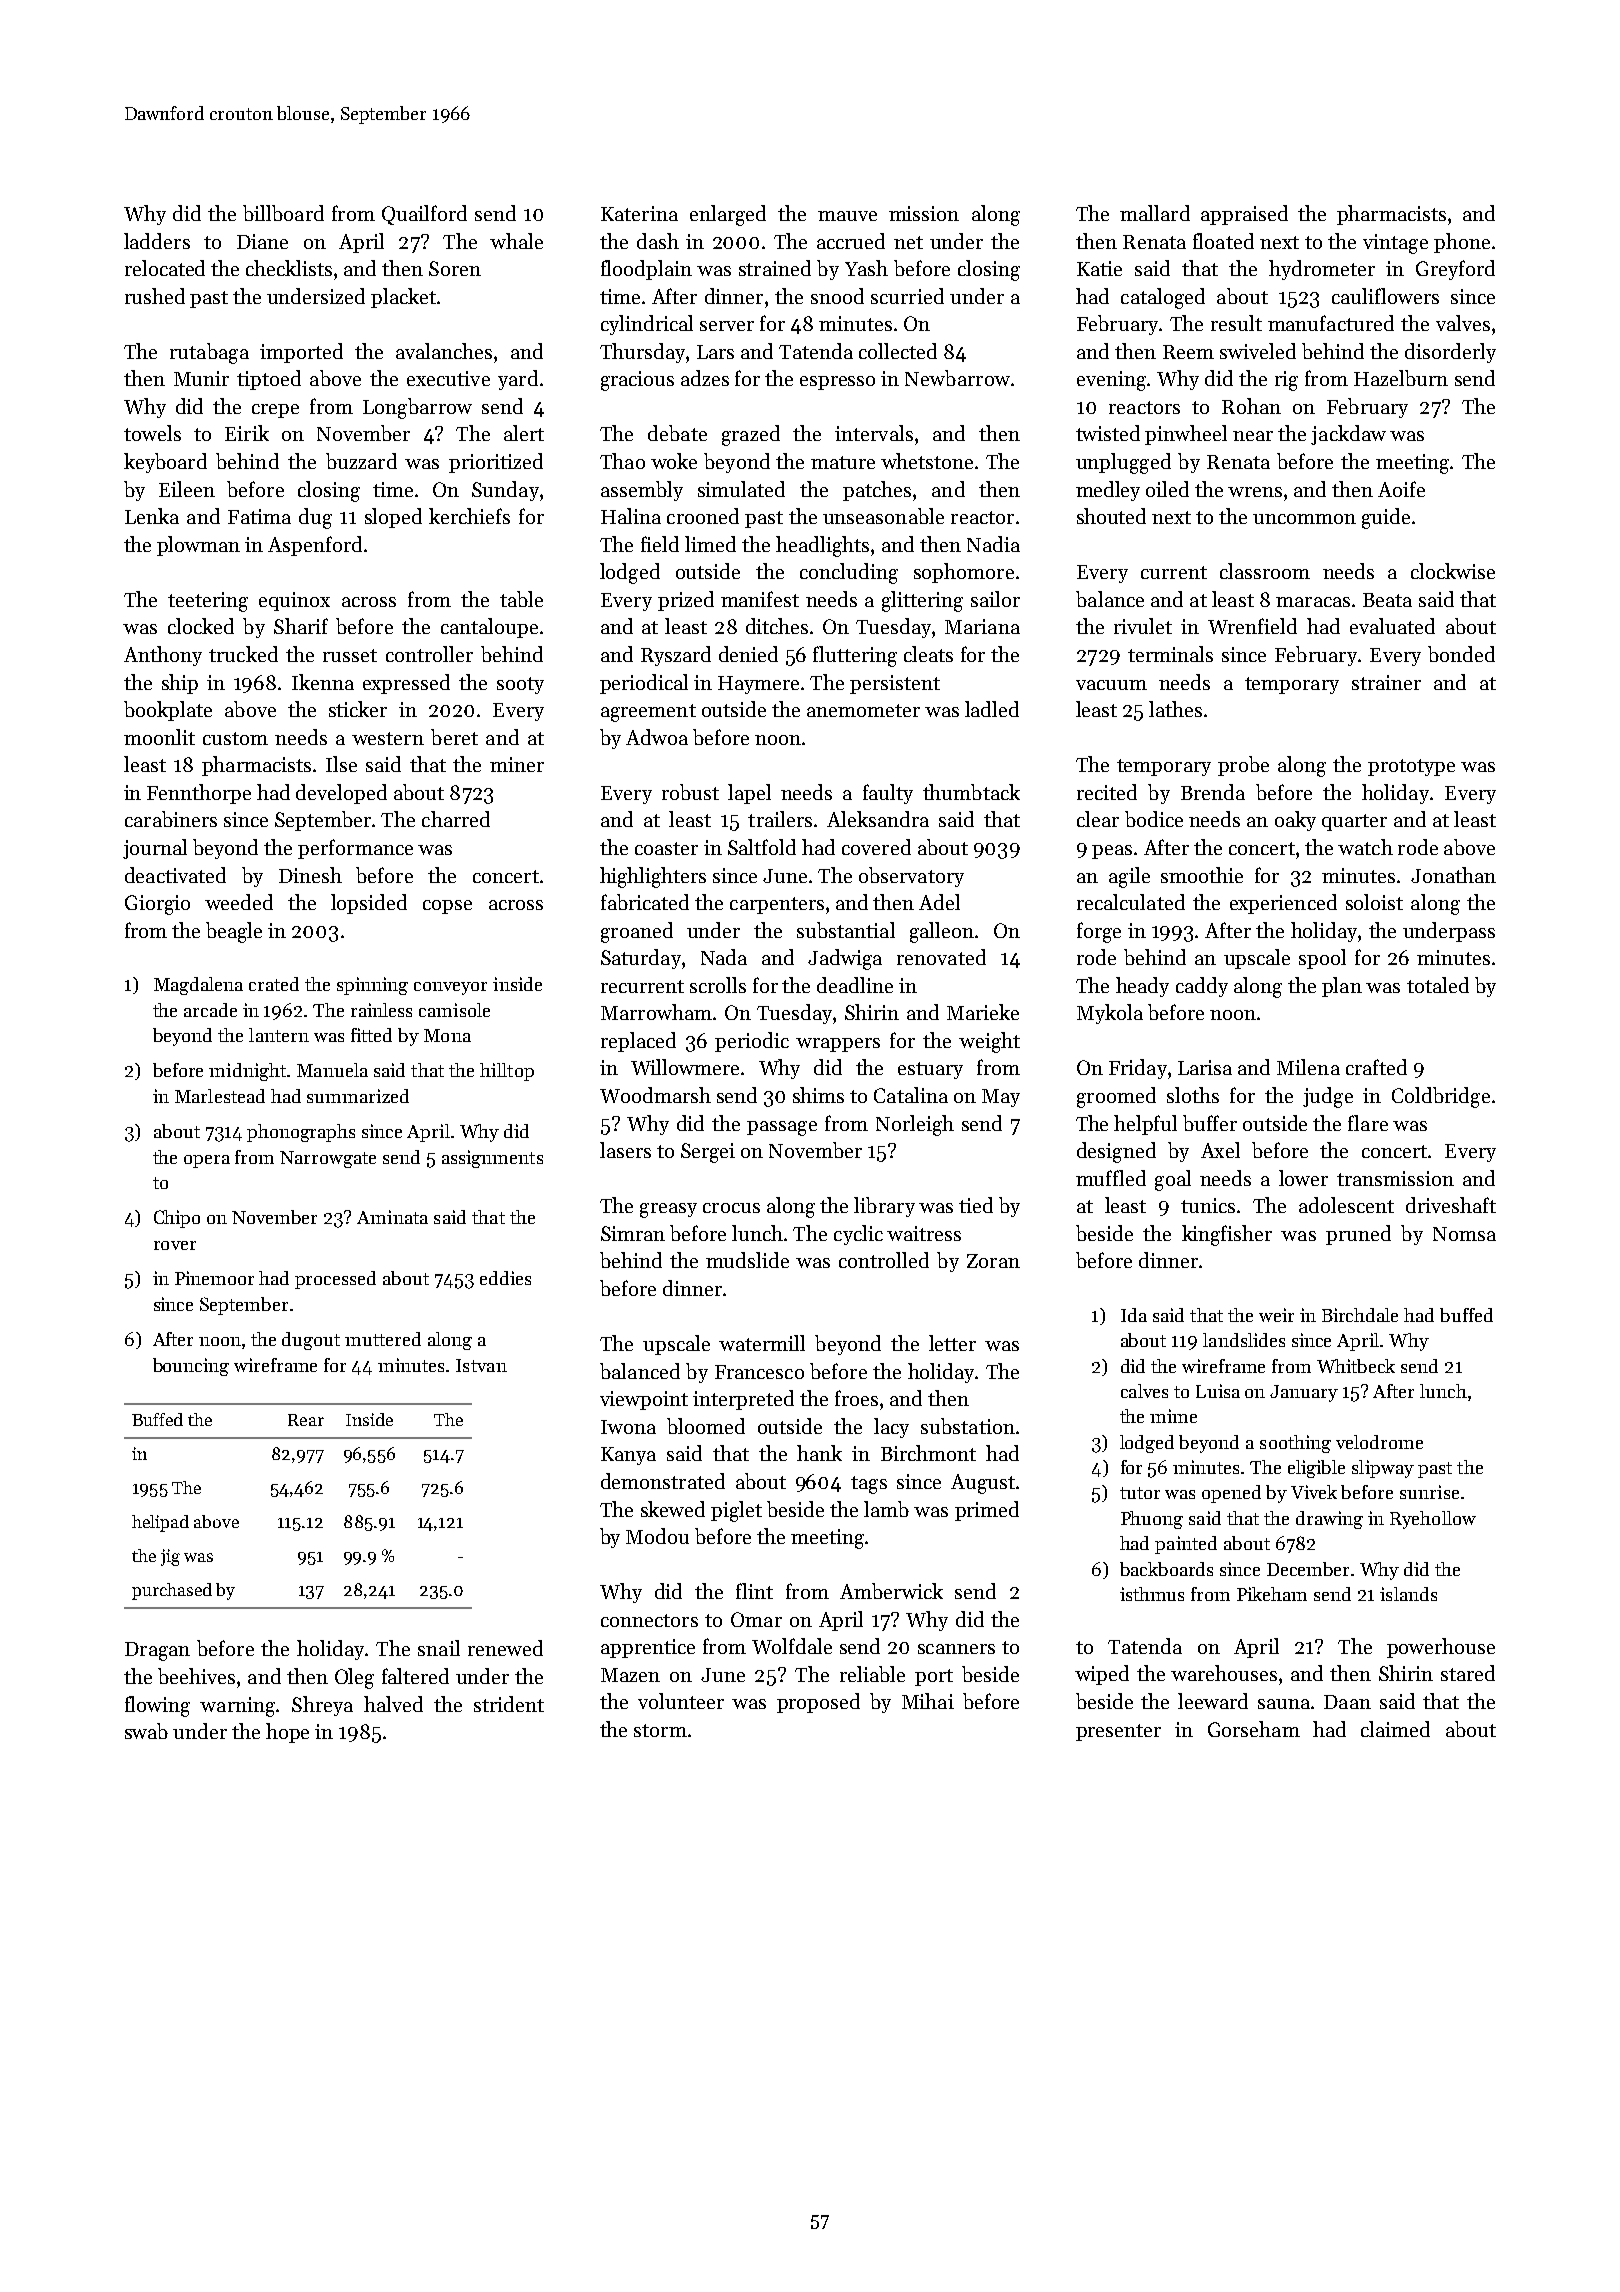 The width and height of the screenshot is (1620, 2292). I want to click on pruned, so click(1358, 1235).
